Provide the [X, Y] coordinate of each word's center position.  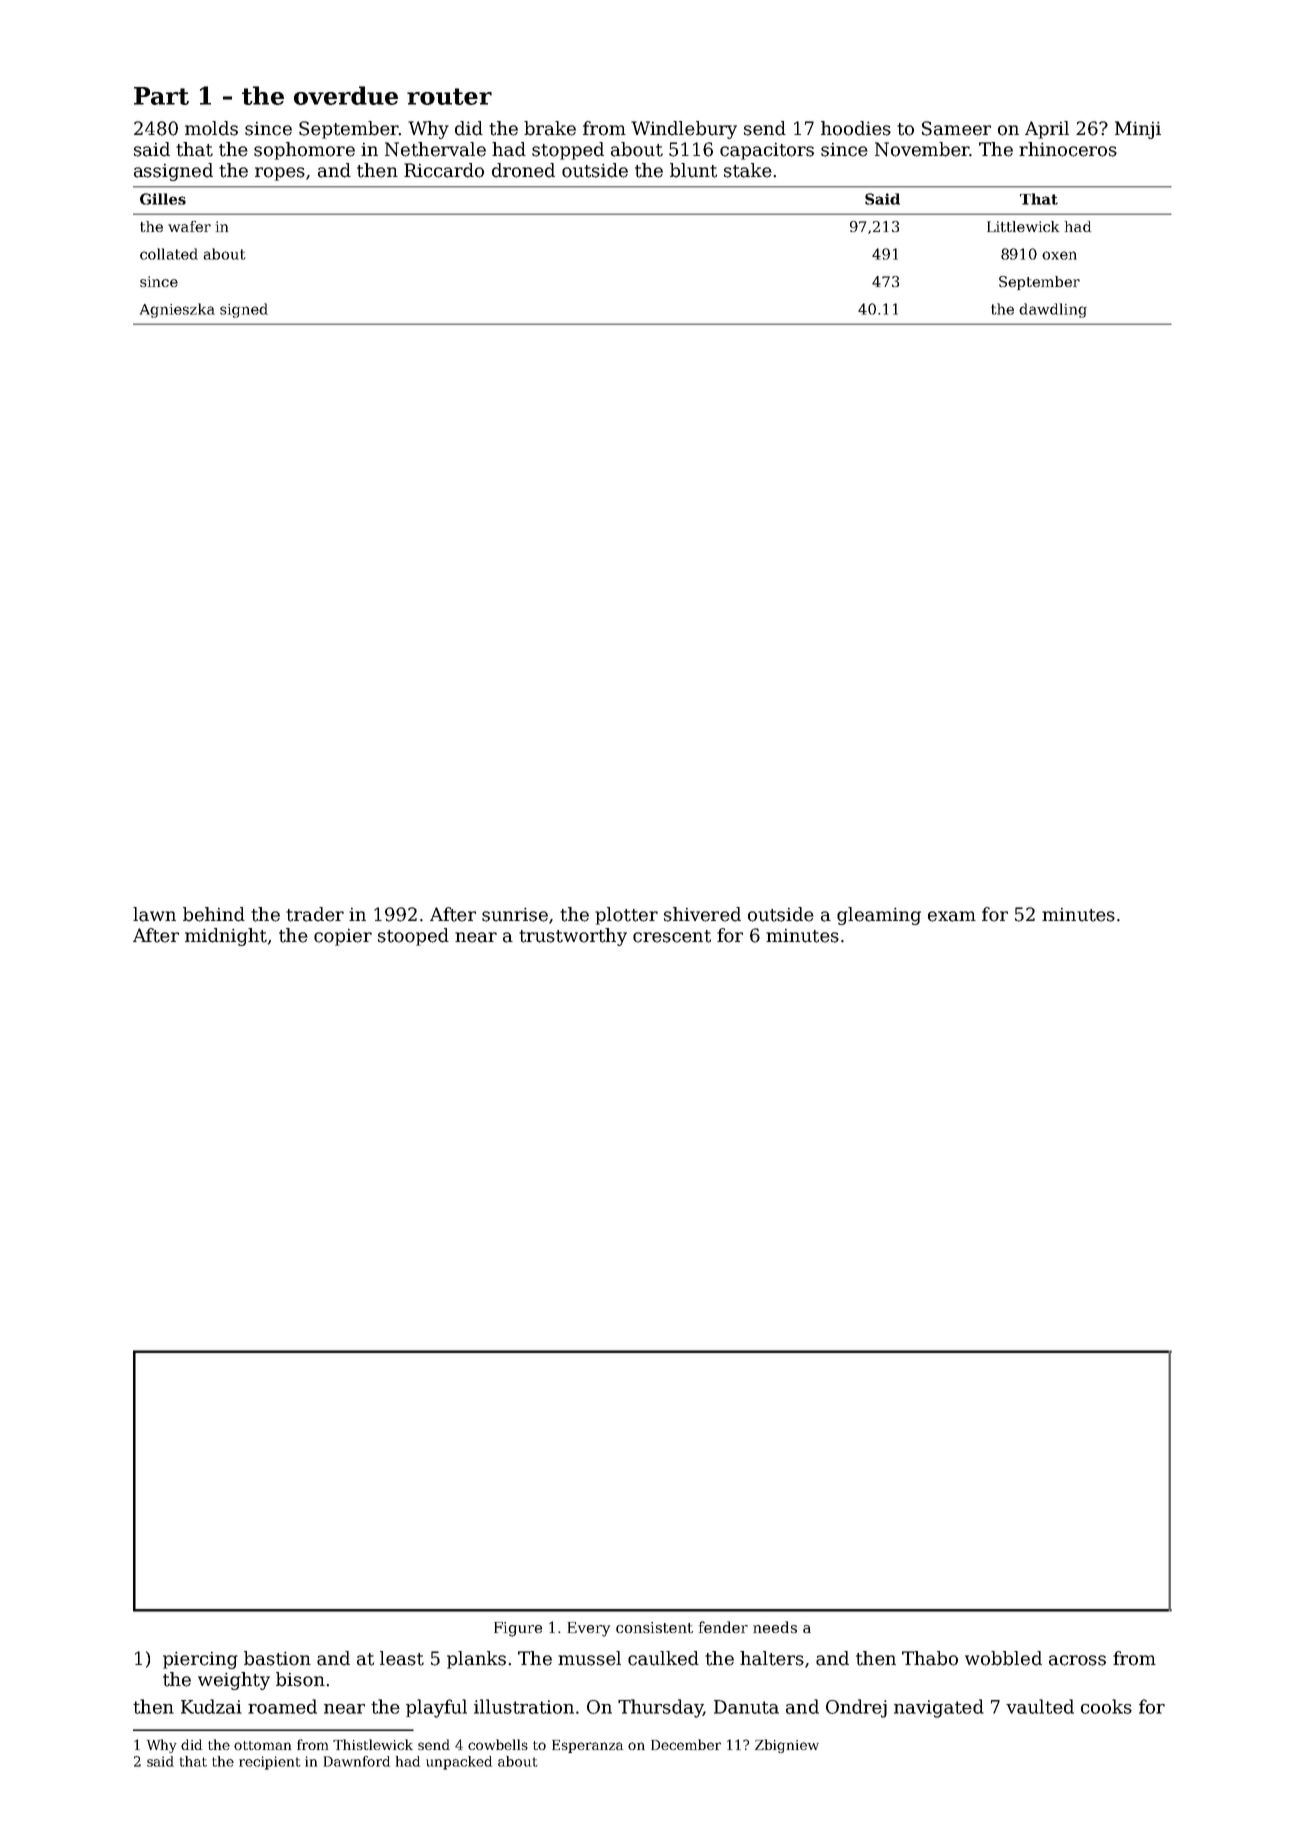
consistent [654, 1627]
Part [161, 96]
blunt [693, 170]
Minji [1138, 130]
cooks [1106, 1706]
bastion [277, 1658]
